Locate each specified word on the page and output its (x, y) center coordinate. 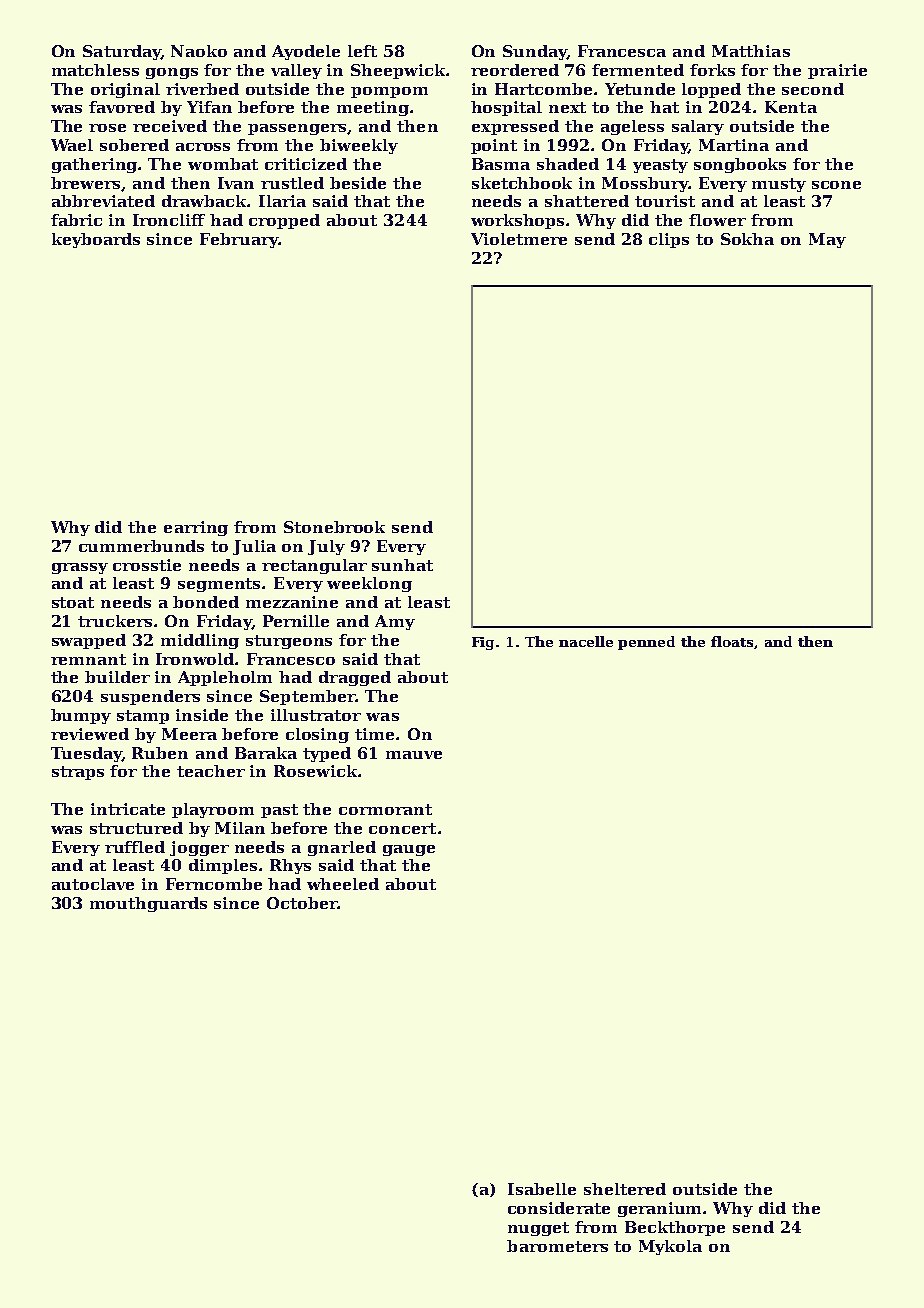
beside (358, 183)
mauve (414, 755)
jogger (199, 848)
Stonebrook (334, 527)
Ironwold (195, 659)
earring (196, 528)
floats (733, 642)
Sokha (747, 239)
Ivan (236, 183)
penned (646, 643)
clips (669, 240)
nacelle (586, 641)
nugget (538, 1229)
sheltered (625, 1189)
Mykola (670, 1247)
